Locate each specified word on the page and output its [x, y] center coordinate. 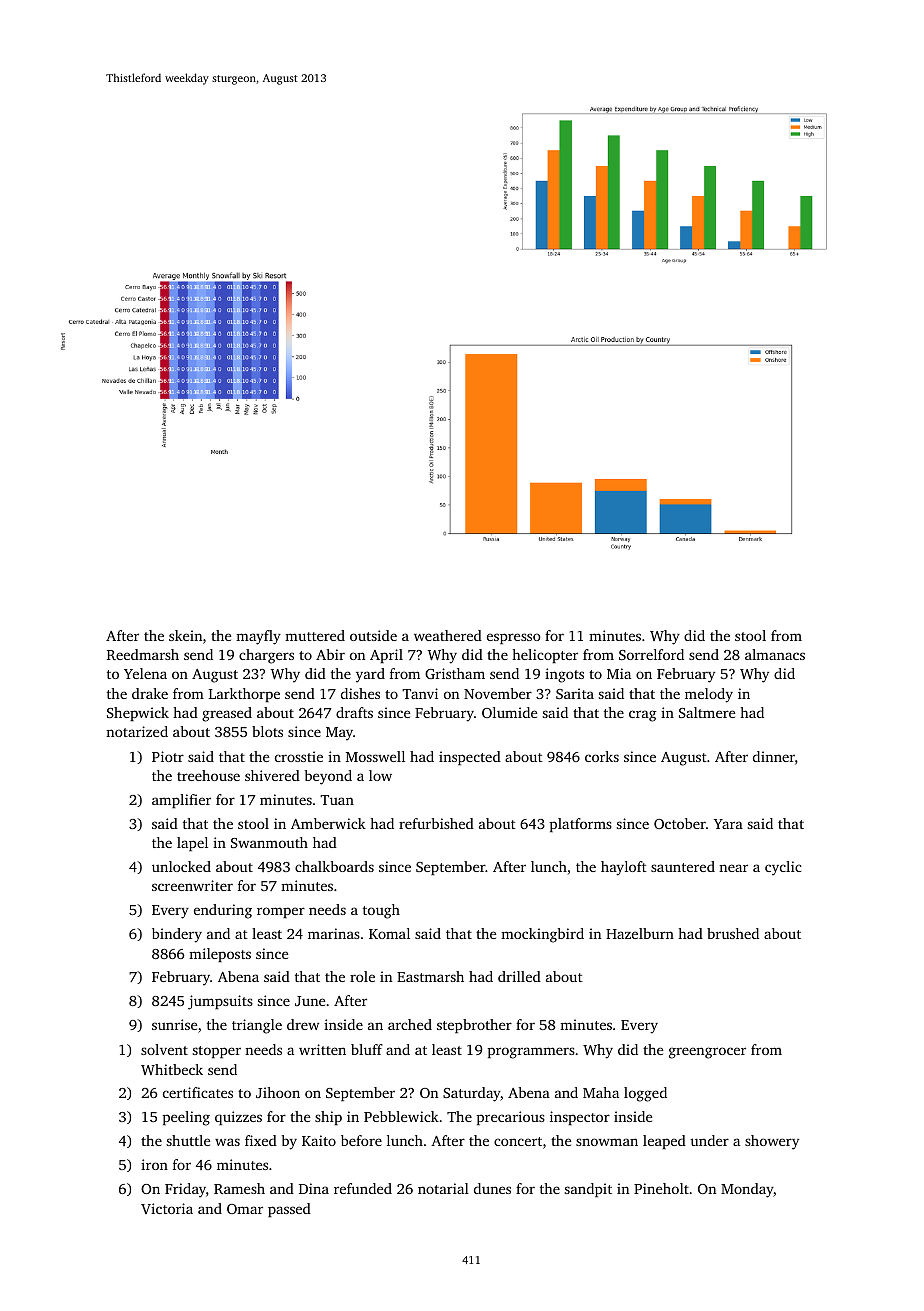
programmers [531, 1053]
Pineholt [661, 1188]
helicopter [545, 656]
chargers [266, 656]
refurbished [436, 823]
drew [303, 1024]
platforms [581, 825]
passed [289, 1210]
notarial [443, 1188]
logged [645, 1094]
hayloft [624, 868]
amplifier [181, 801]
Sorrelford [651, 654]
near [733, 868]
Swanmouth [269, 842]
